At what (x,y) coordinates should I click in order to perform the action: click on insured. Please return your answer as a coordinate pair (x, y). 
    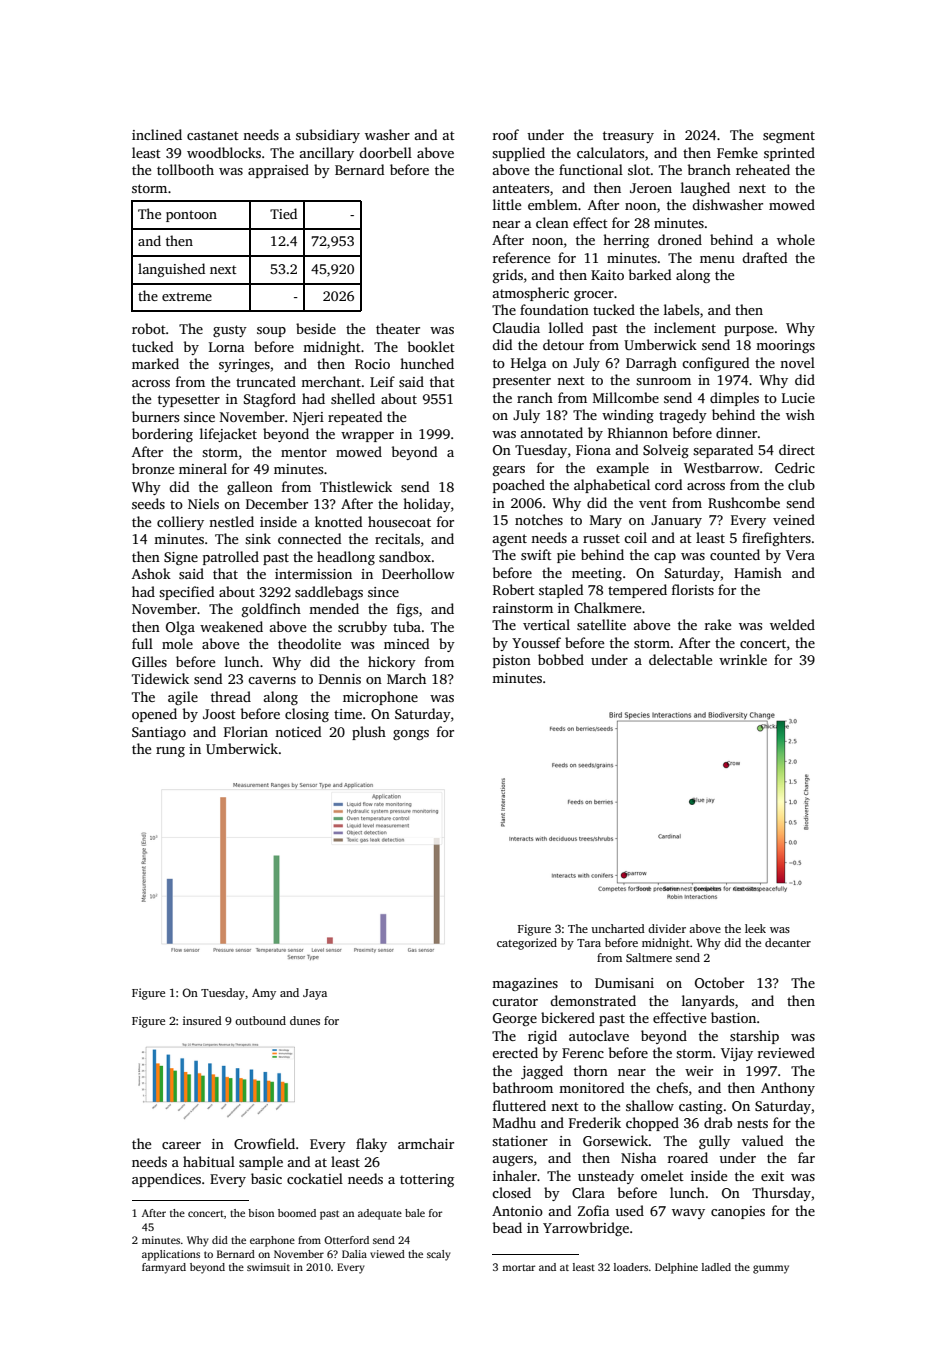
    Looking at the image, I should click on (202, 1020).
